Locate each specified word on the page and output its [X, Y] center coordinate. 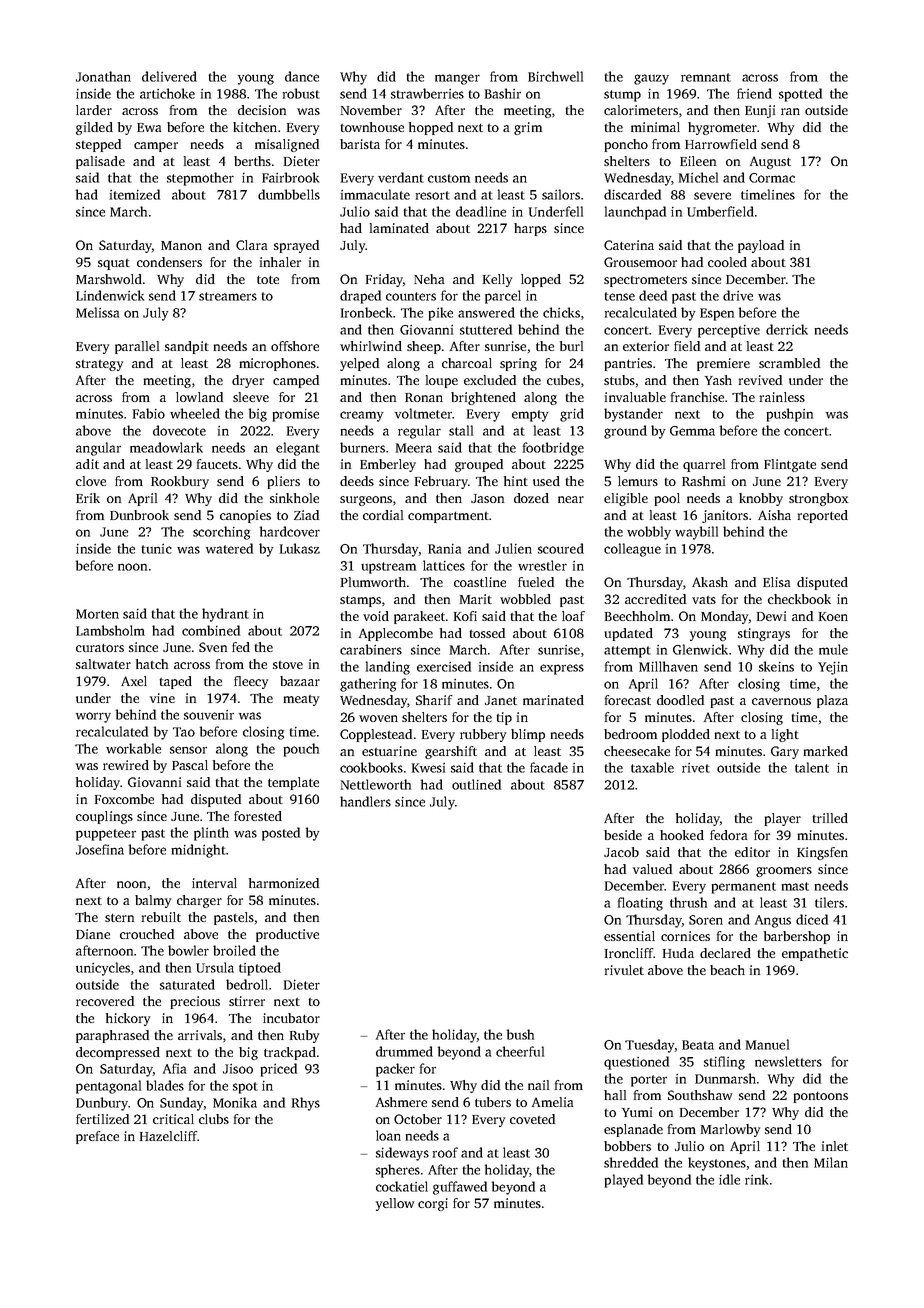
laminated [399, 228]
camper [156, 147]
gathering [368, 685]
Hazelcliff [168, 1136]
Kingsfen [822, 853]
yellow [395, 1204]
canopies [245, 516]
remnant [706, 77]
